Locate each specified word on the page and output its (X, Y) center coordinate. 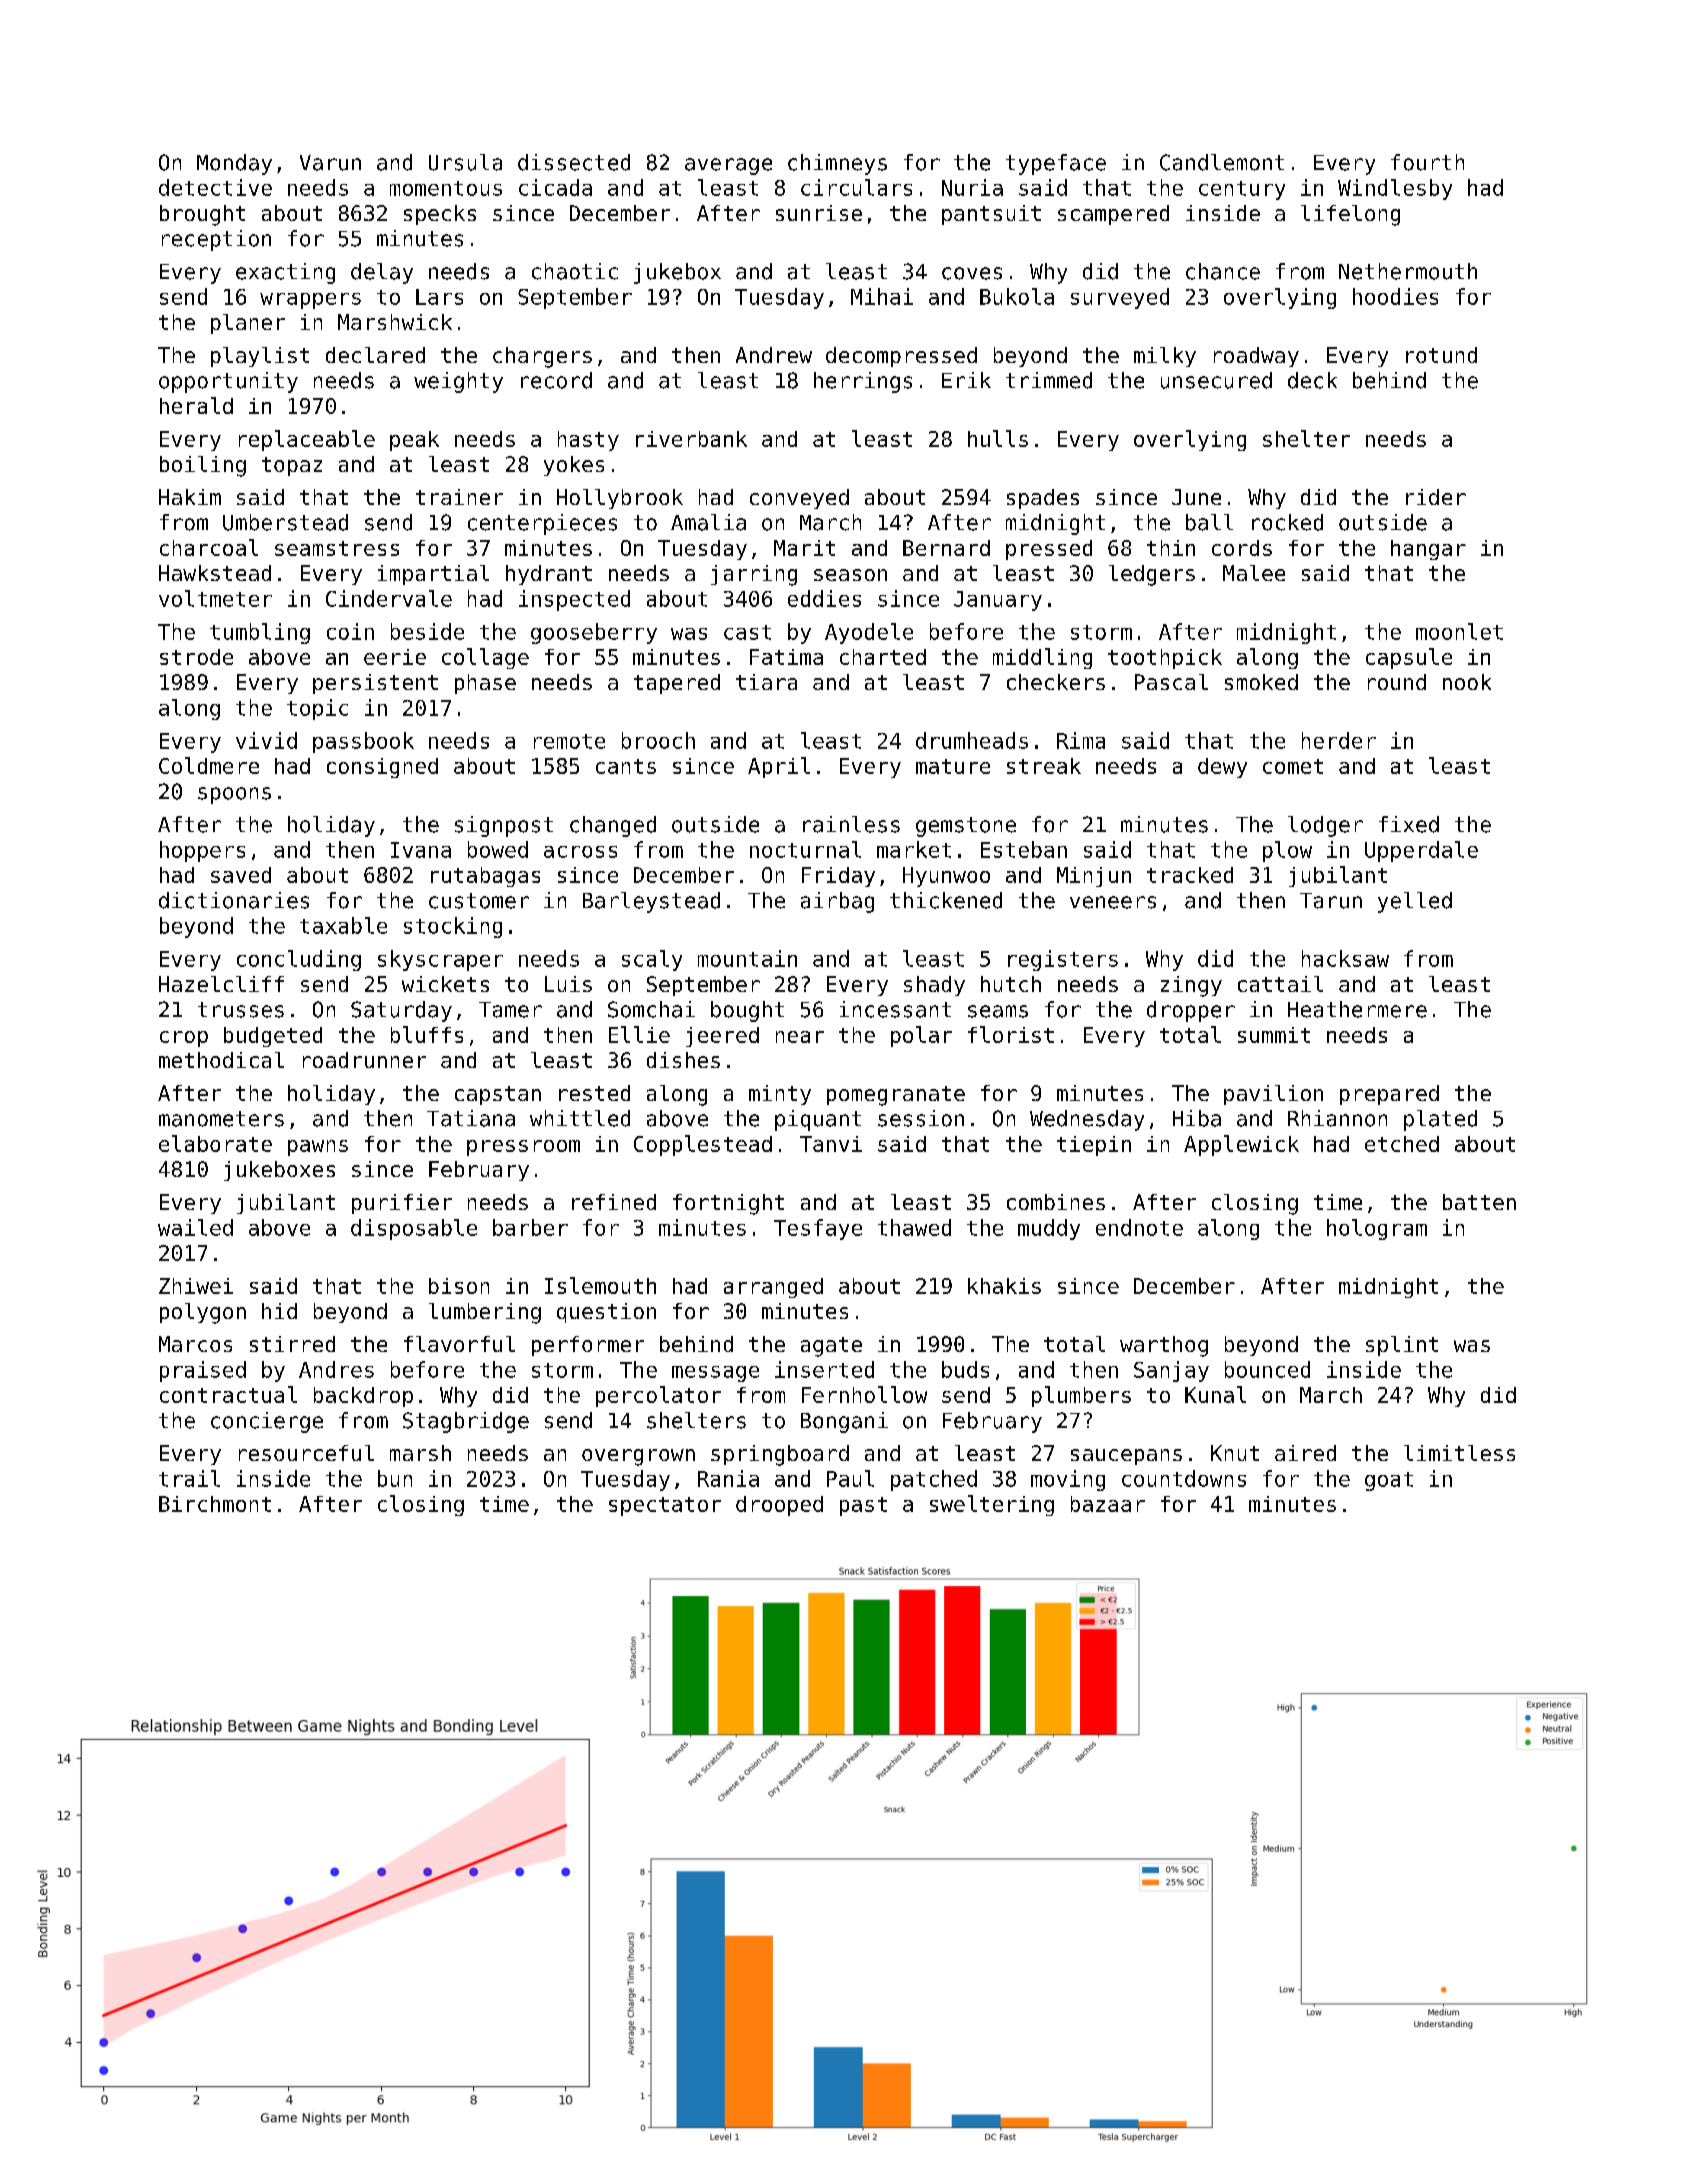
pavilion (1273, 1095)
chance (1223, 271)
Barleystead (651, 902)
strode (196, 657)
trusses (241, 1010)
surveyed (1120, 298)
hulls (998, 438)
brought (202, 215)
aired (1305, 1453)
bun (395, 1478)
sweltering (992, 1505)
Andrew (774, 355)
